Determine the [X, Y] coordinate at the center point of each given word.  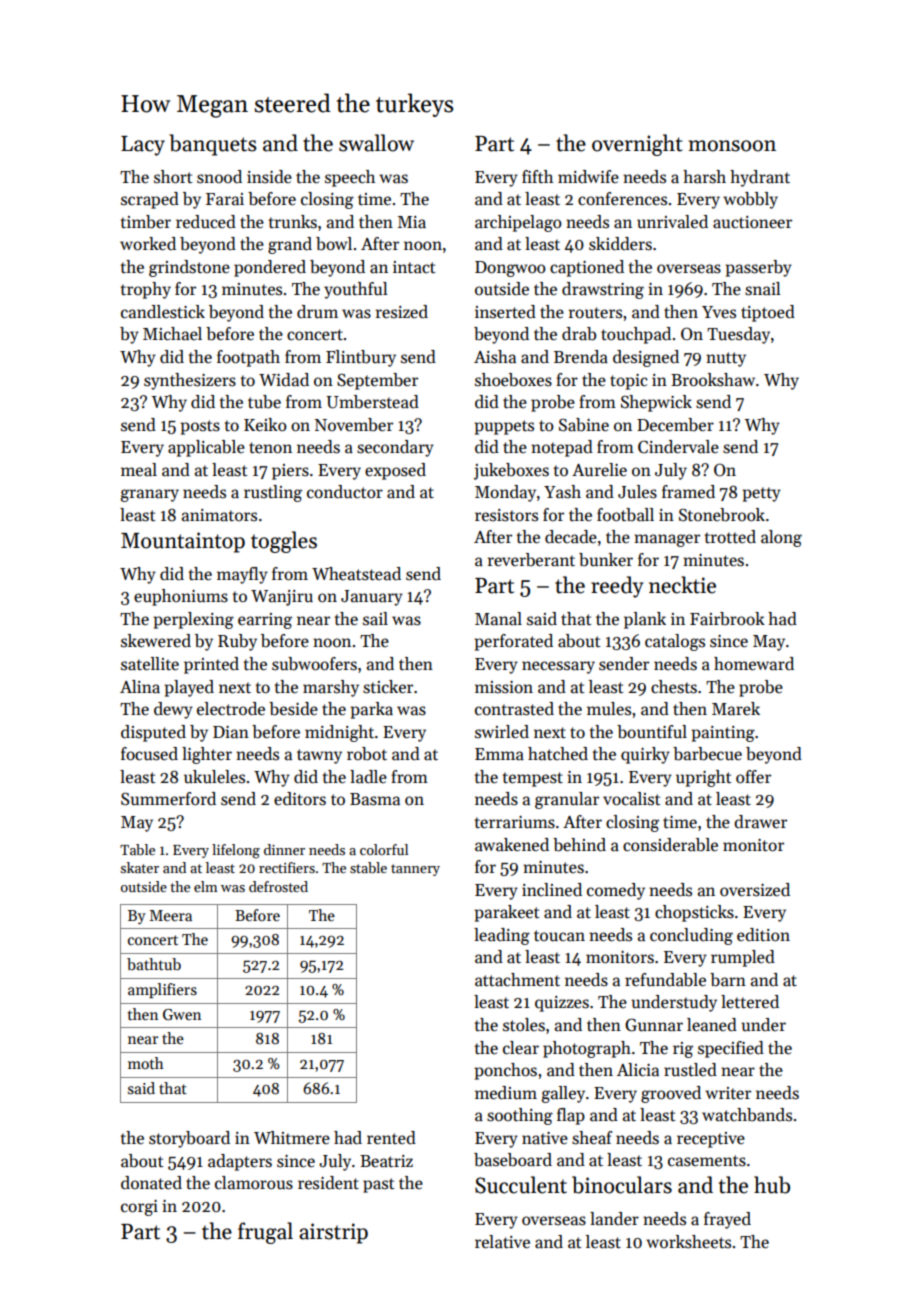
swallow [376, 143]
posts [200, 427]
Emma [499, 754]
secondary [395, 448]
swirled [502, 732]
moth [146, 1063]
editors [300, 799]
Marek [736, 709]
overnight [637, 145]
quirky [645, 755]
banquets [213, 145]
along [781, 538]
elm [206, 886]
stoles [524, 1025]
